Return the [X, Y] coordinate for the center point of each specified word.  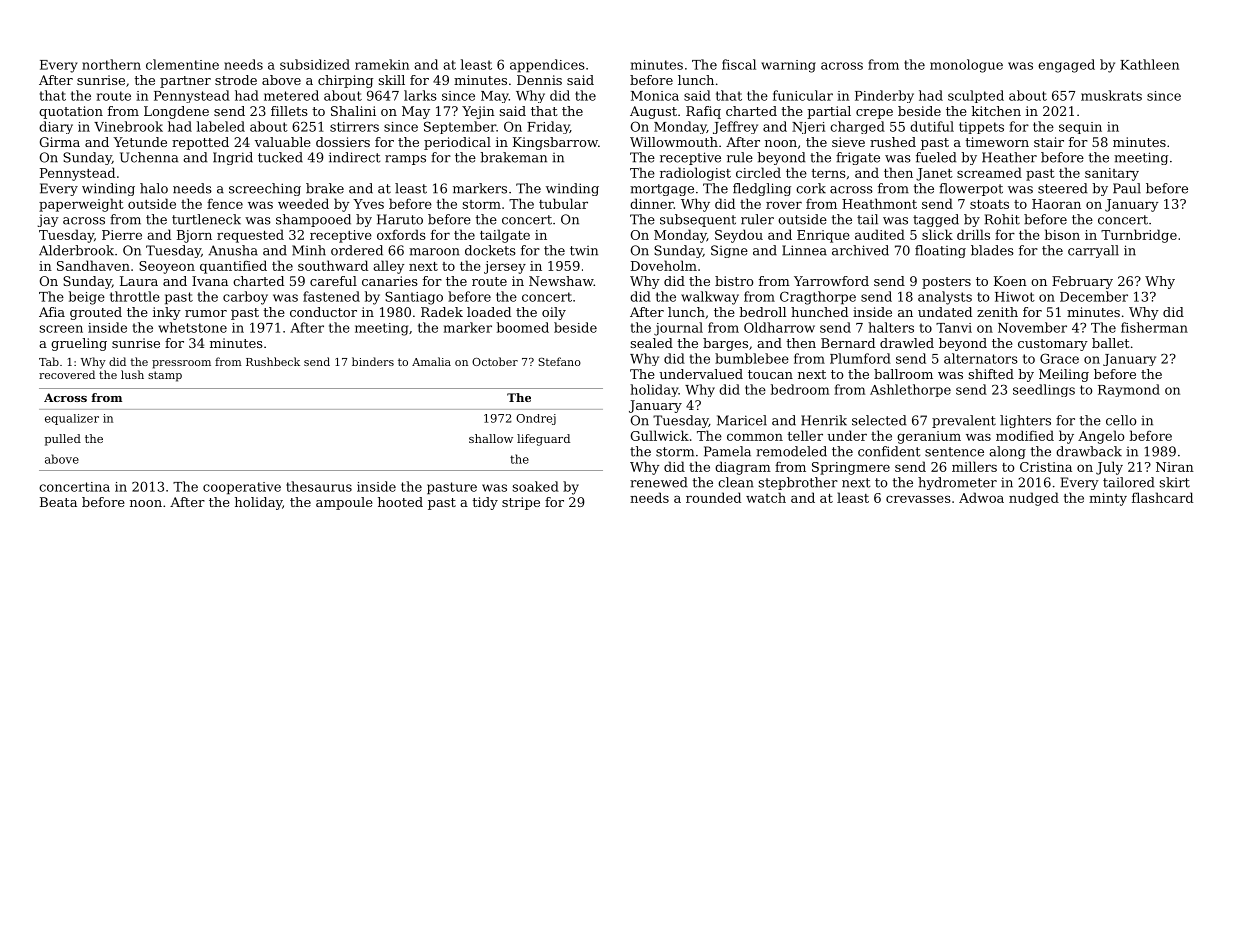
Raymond [1129, 390]
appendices [547, 66]
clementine [182, 64]
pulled [63, 440]
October [495, 361]
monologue [966, 66]
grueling [79, 344]
